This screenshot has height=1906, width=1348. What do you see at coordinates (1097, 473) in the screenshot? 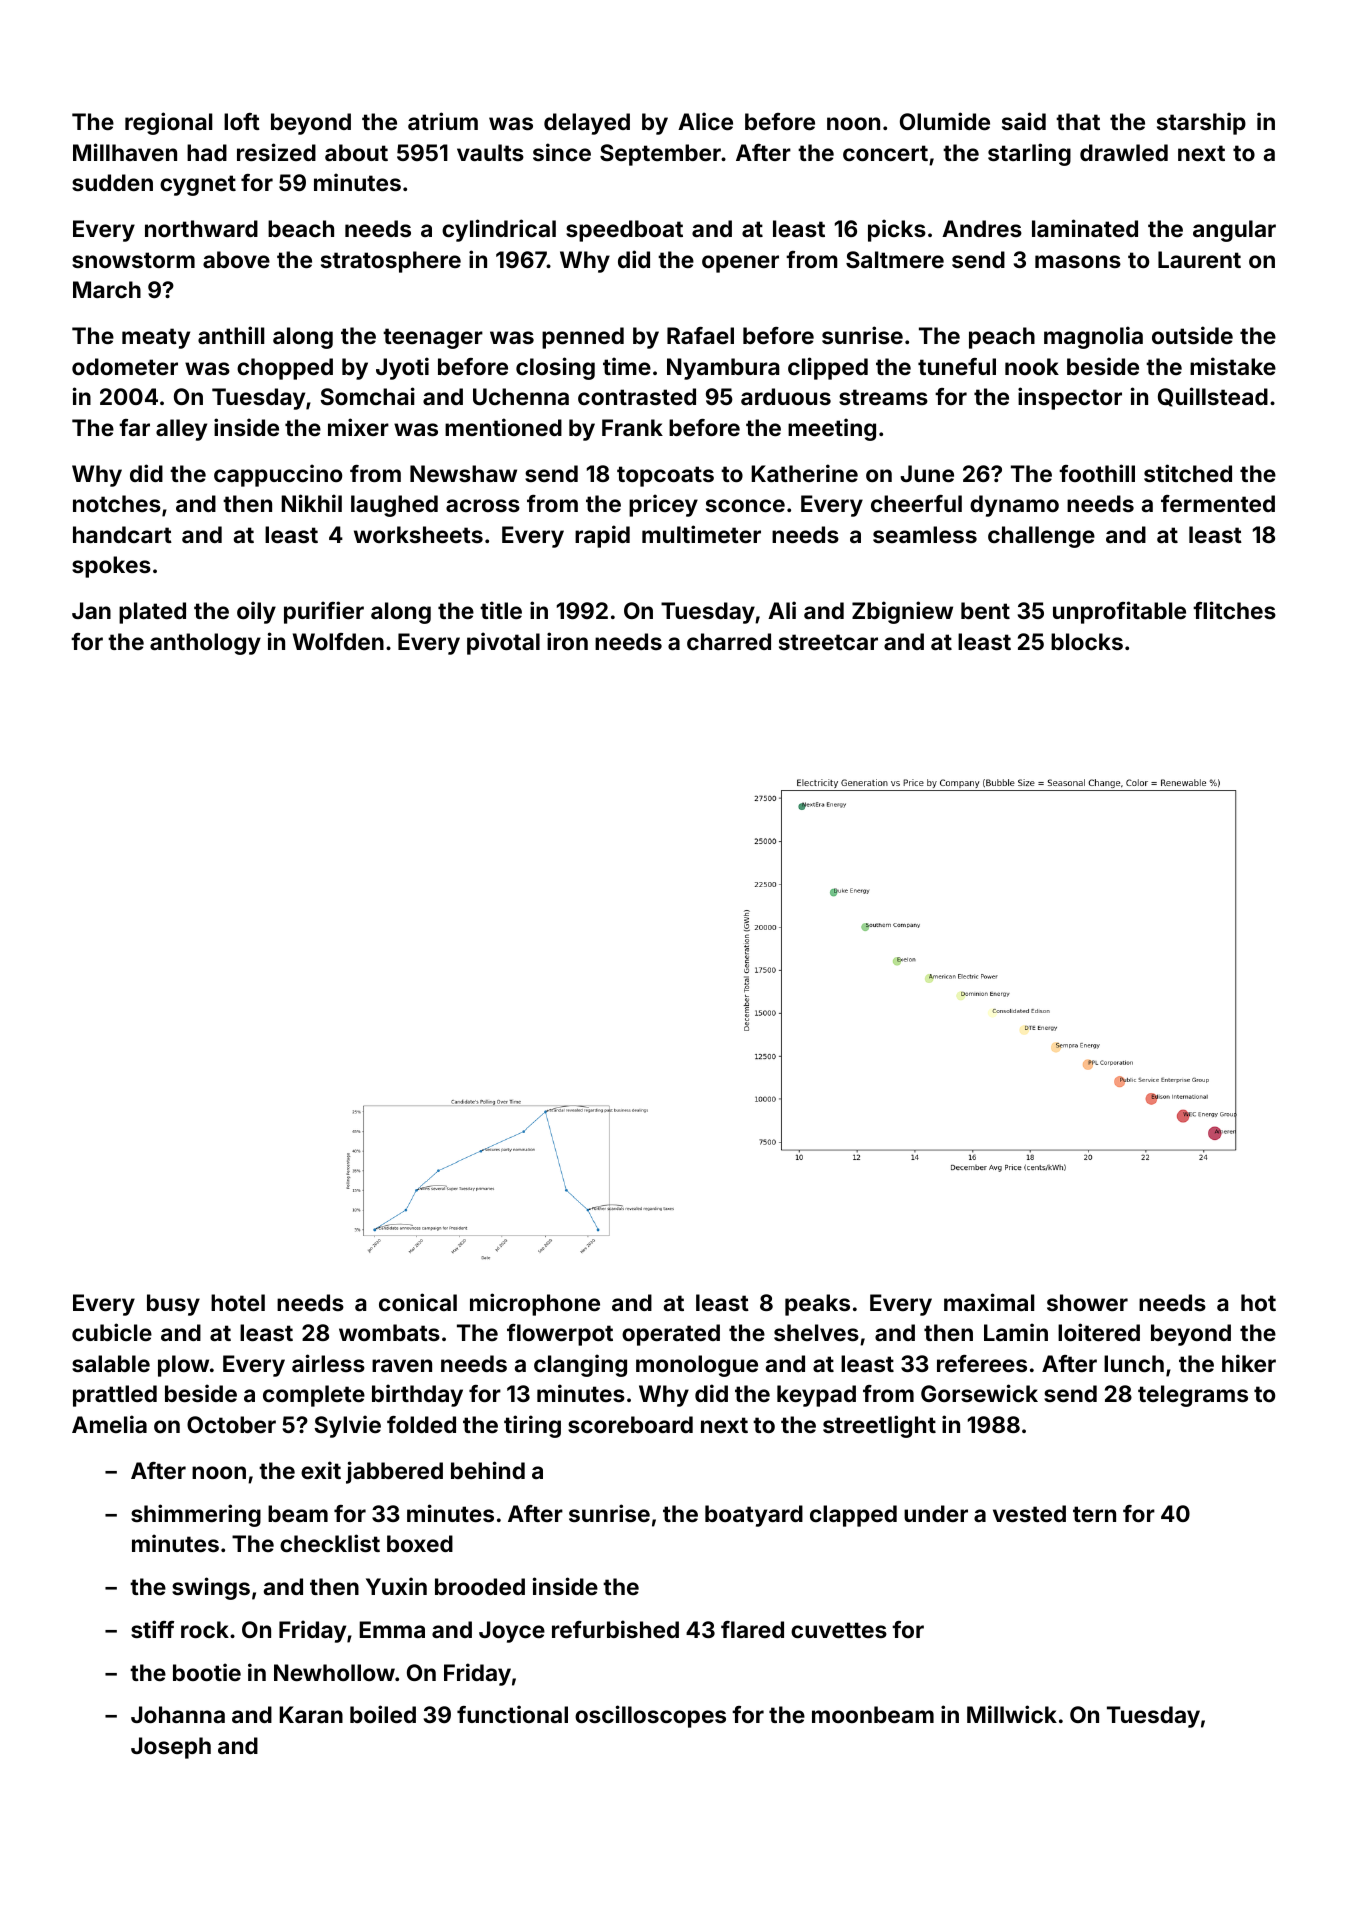
I see `foothill` at bounding box center [1097, 473].
